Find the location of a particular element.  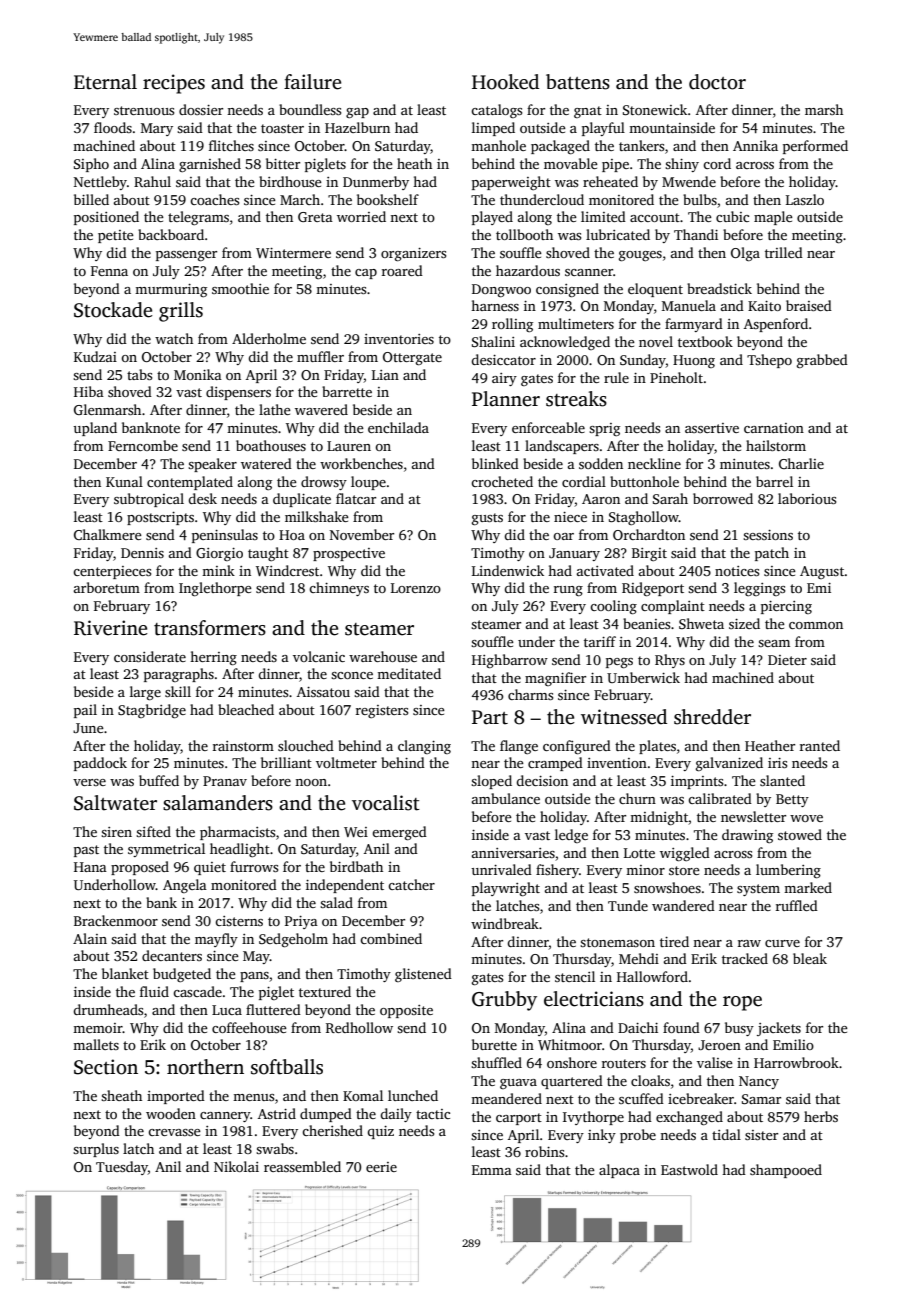

Highbarrow is located at coordinates (510, 661).
